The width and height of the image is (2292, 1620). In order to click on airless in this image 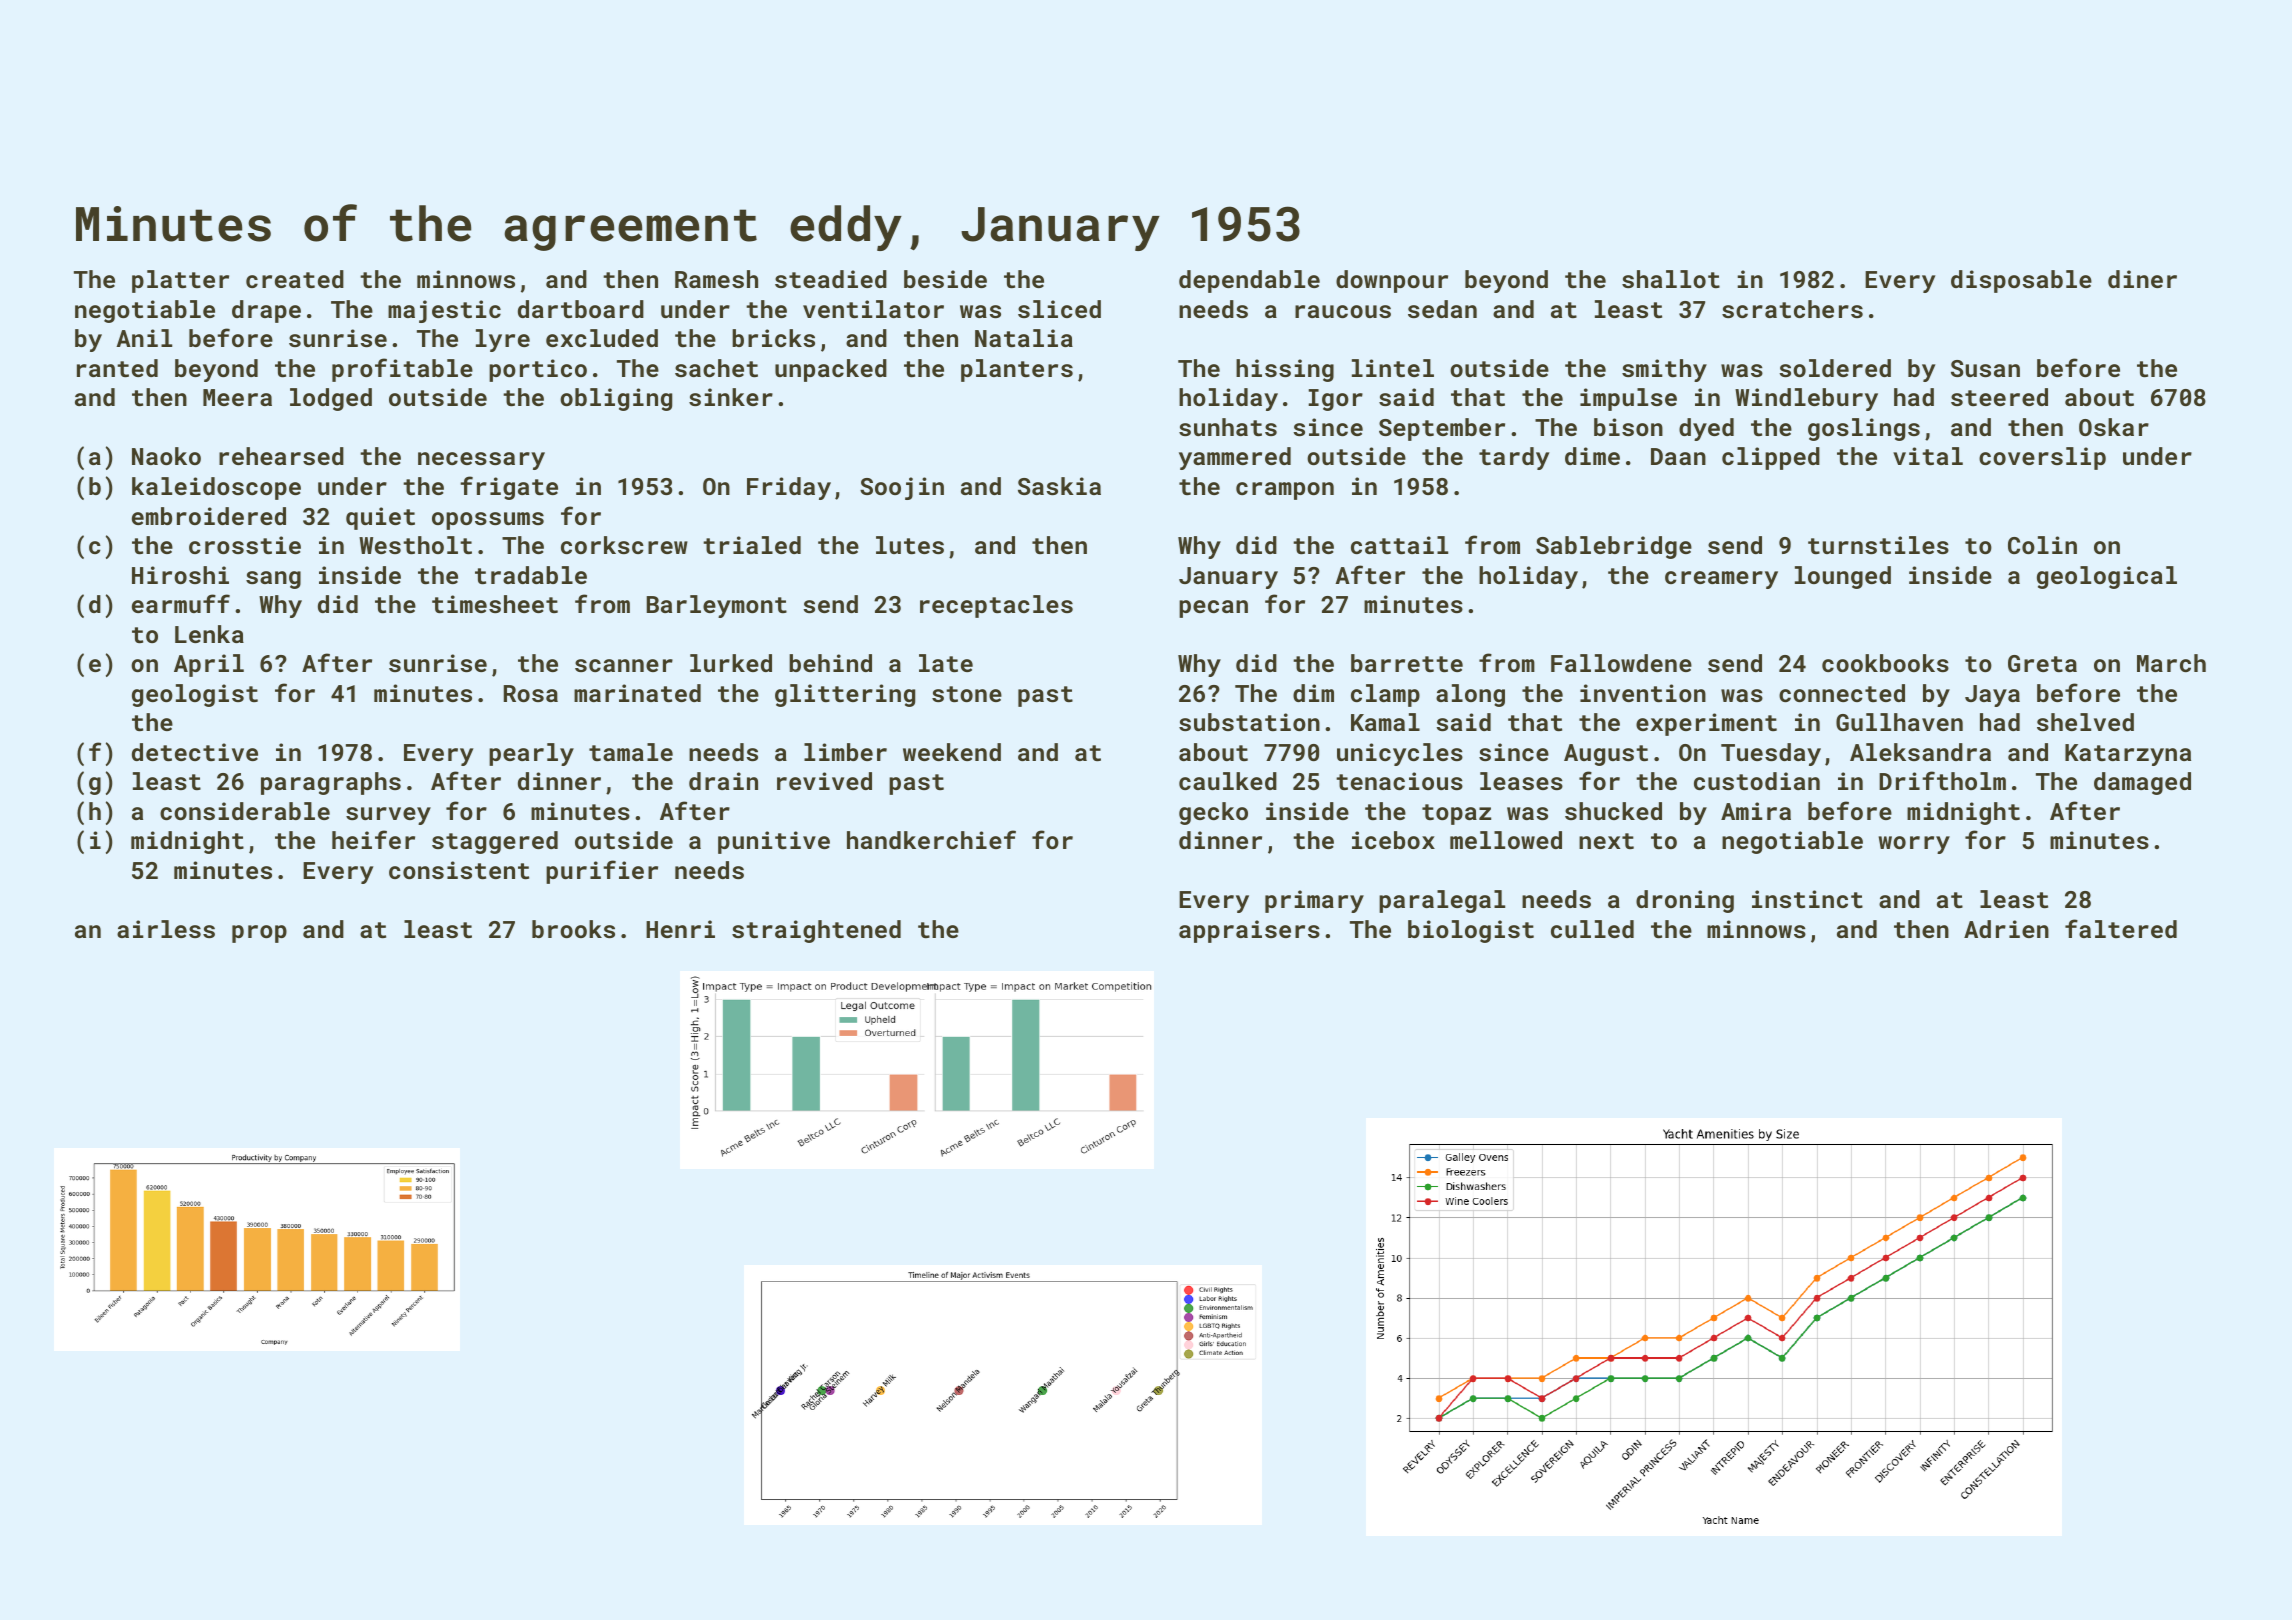, I will do `click(166, 929)`.
